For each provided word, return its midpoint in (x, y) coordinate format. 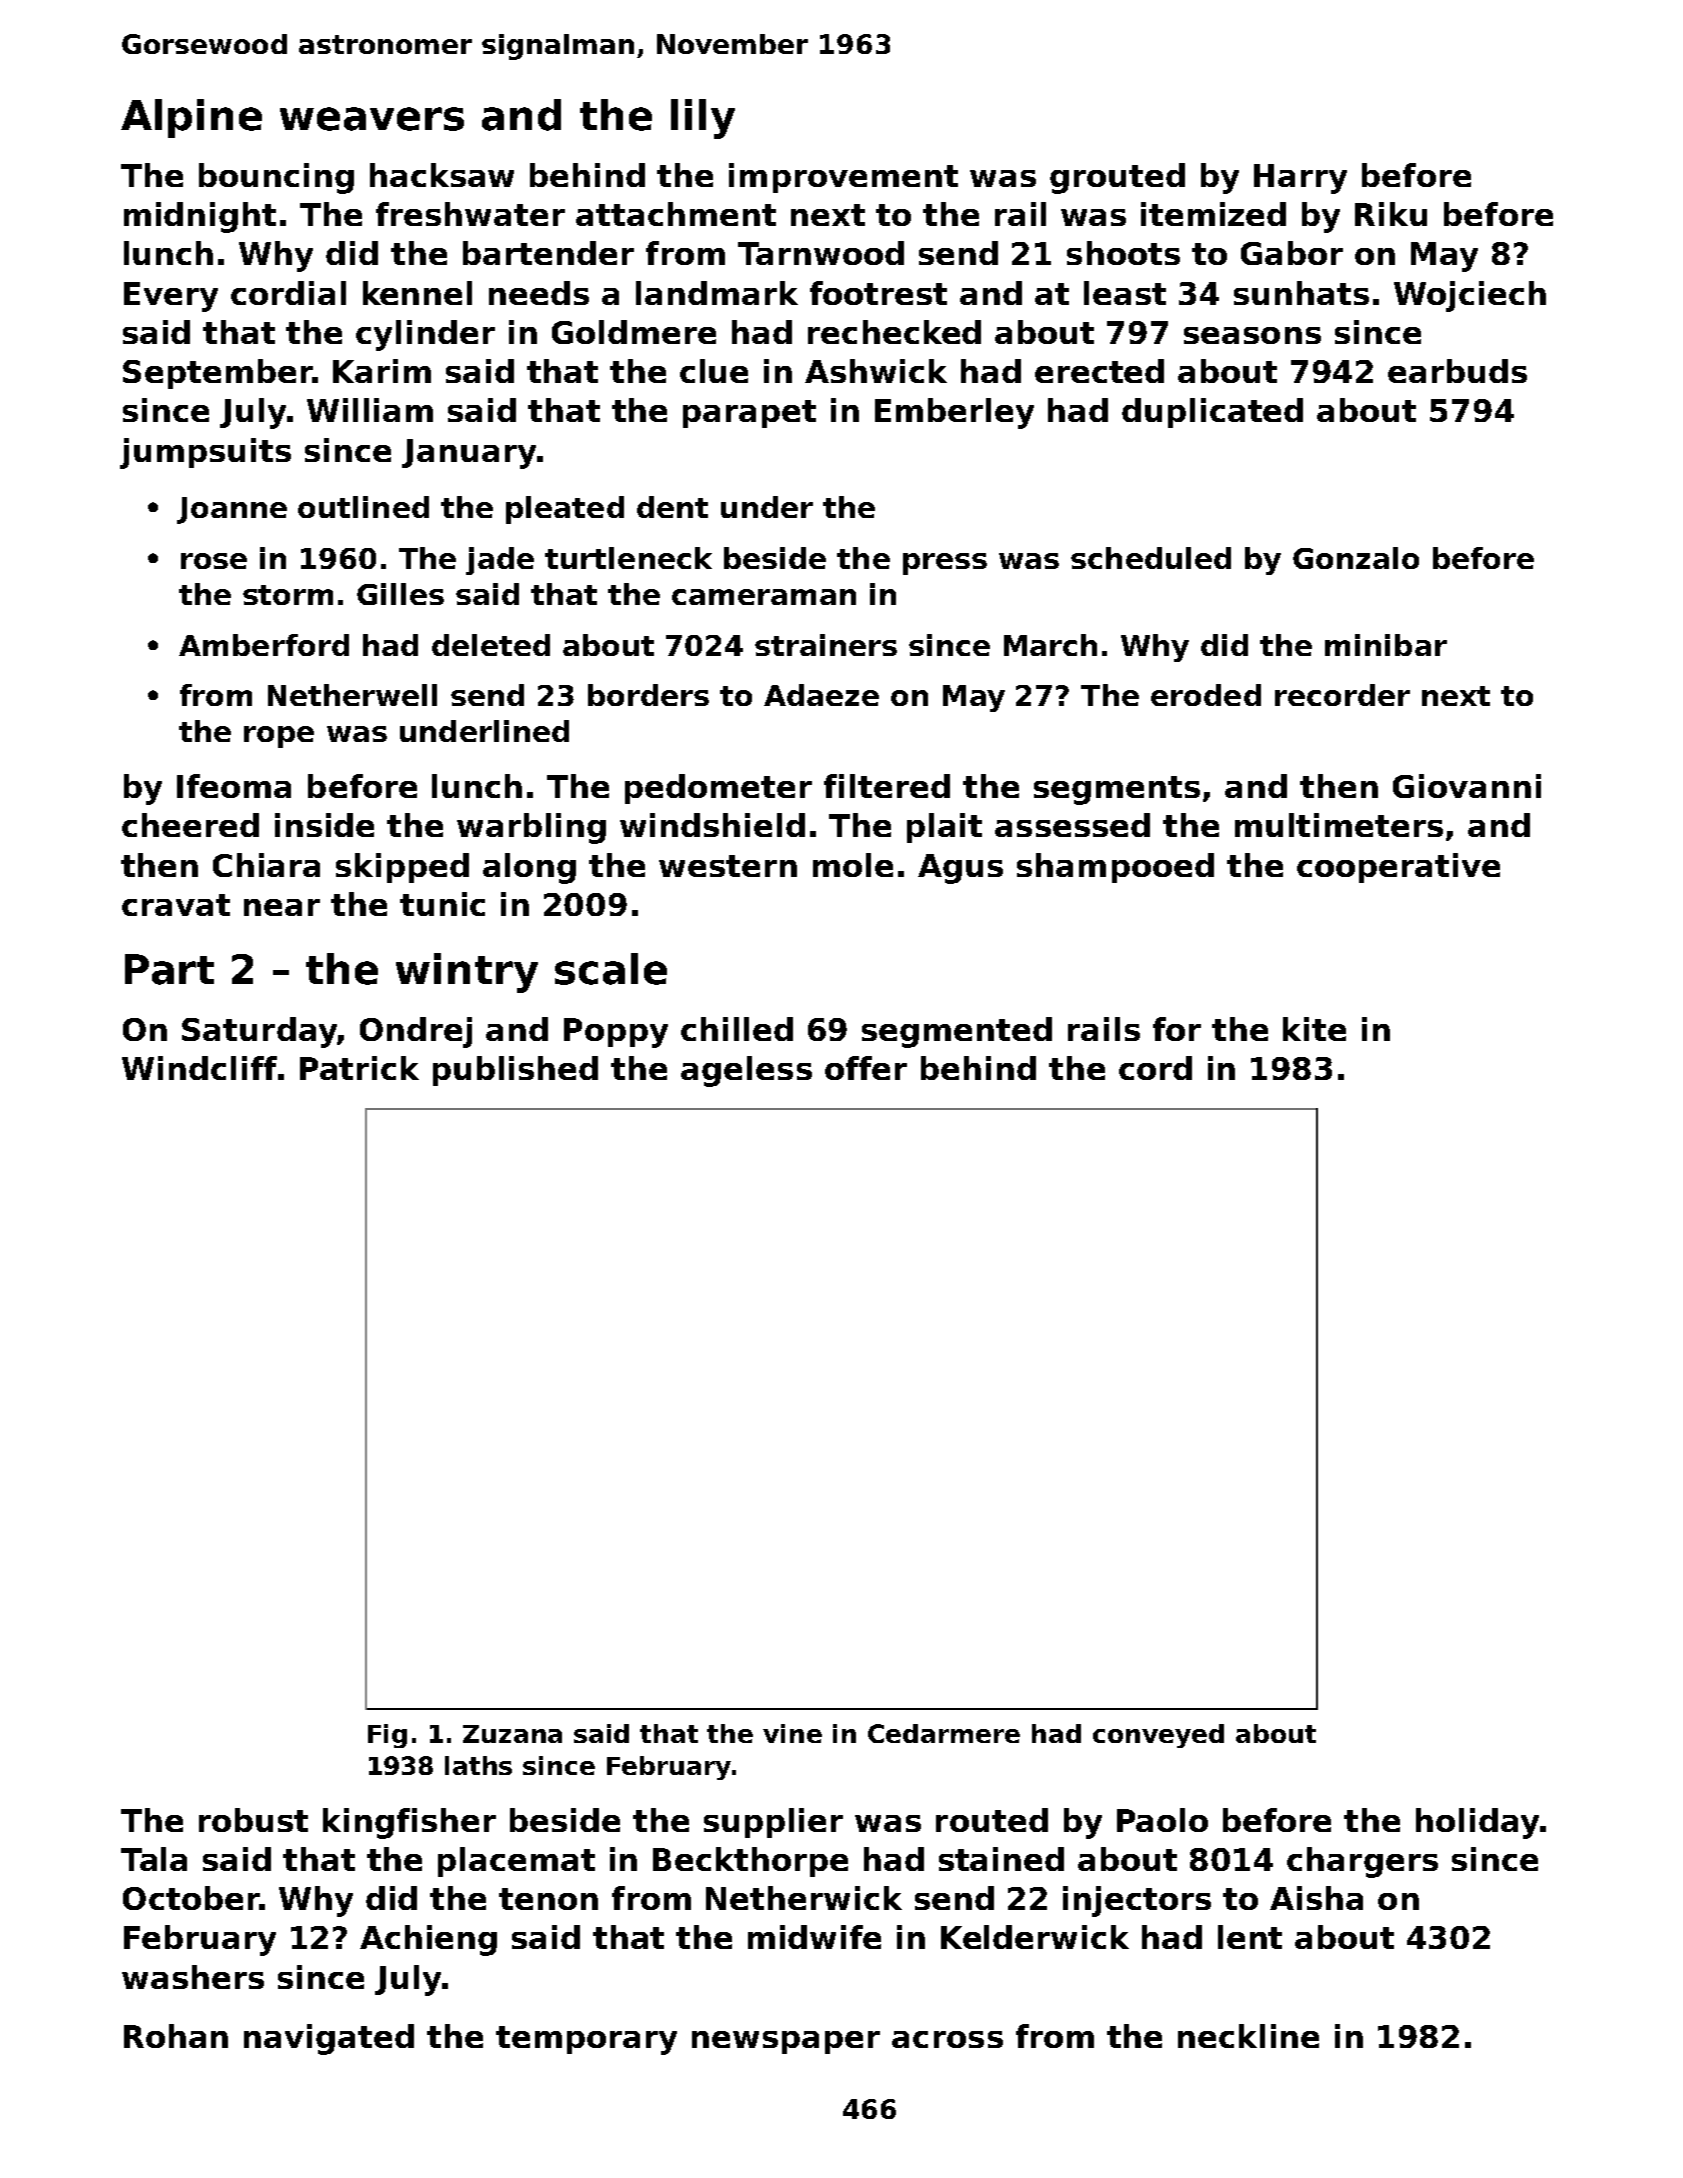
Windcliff (199, 1068)
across (947, 2039)
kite (1314, 1029)
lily (703, 119)
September (217, 374)
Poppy (616, 1033)
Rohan (176, 2036)
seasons (1252, 335)
